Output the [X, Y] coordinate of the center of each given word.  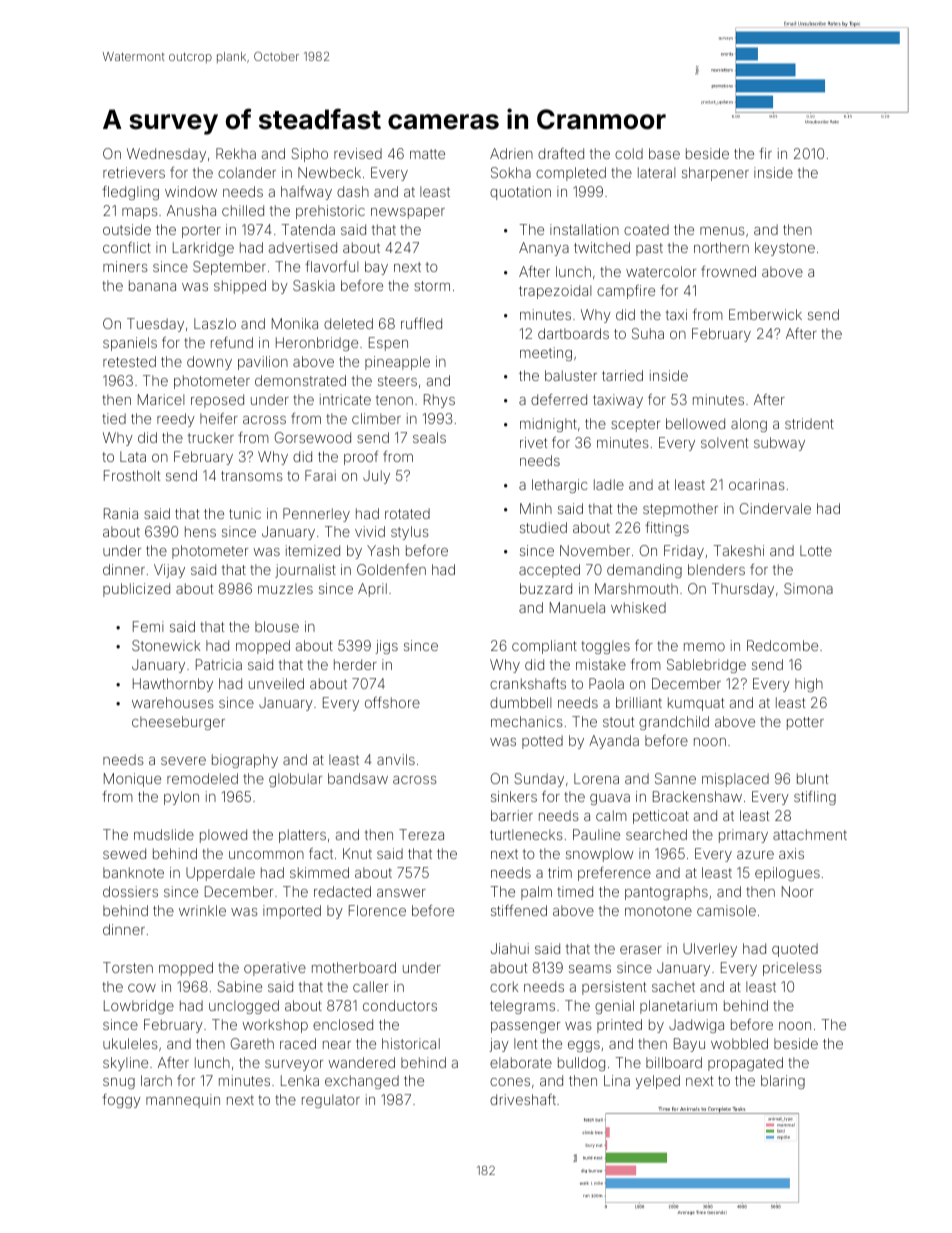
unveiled [276, 683]
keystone [785, 249]
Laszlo [215, 323]
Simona [808, 588]
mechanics [527, 721]
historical [411, 1043]
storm [432, 286]
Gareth [252, 1043]
